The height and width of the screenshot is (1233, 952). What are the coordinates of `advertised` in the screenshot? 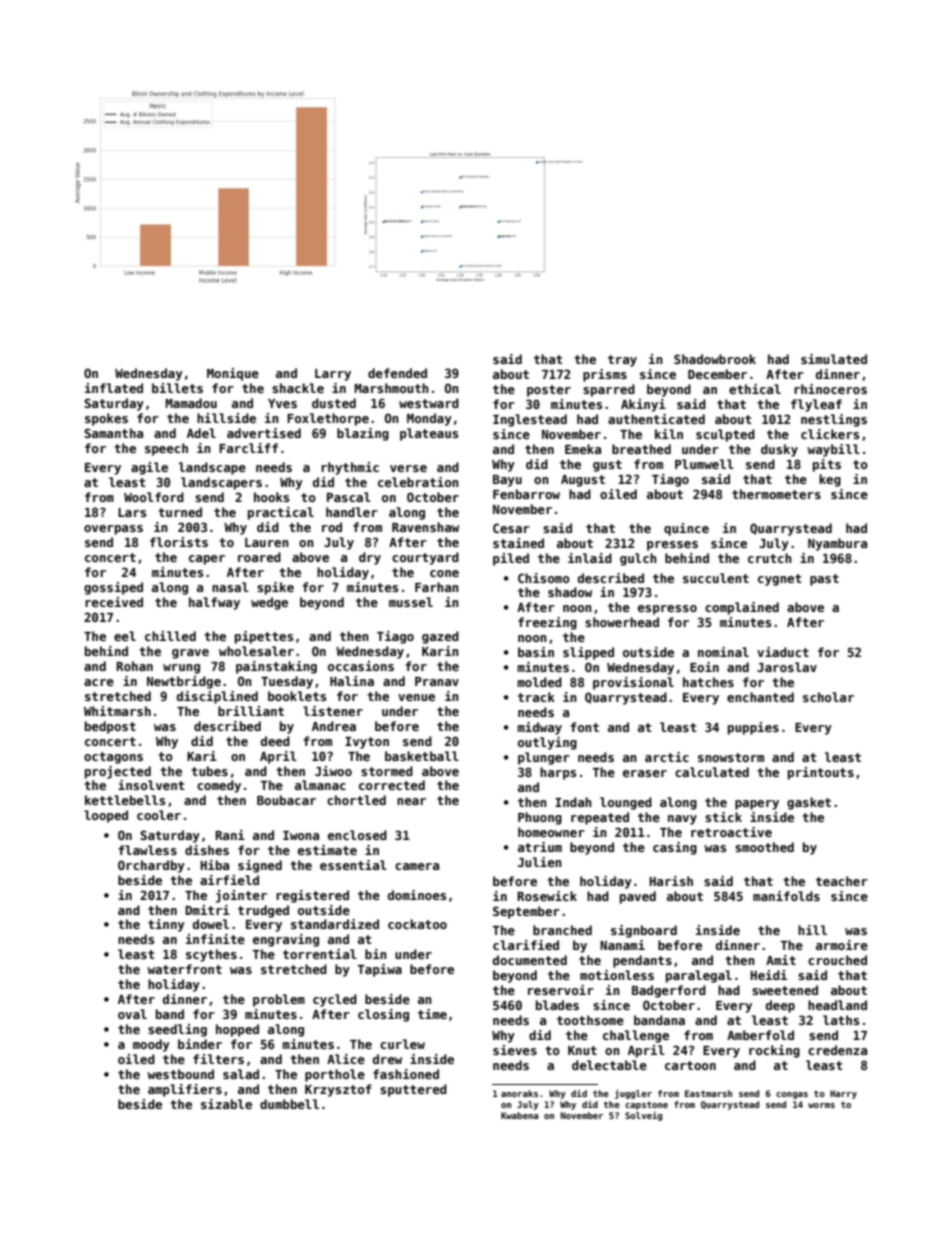 It's located at (264, 433).
